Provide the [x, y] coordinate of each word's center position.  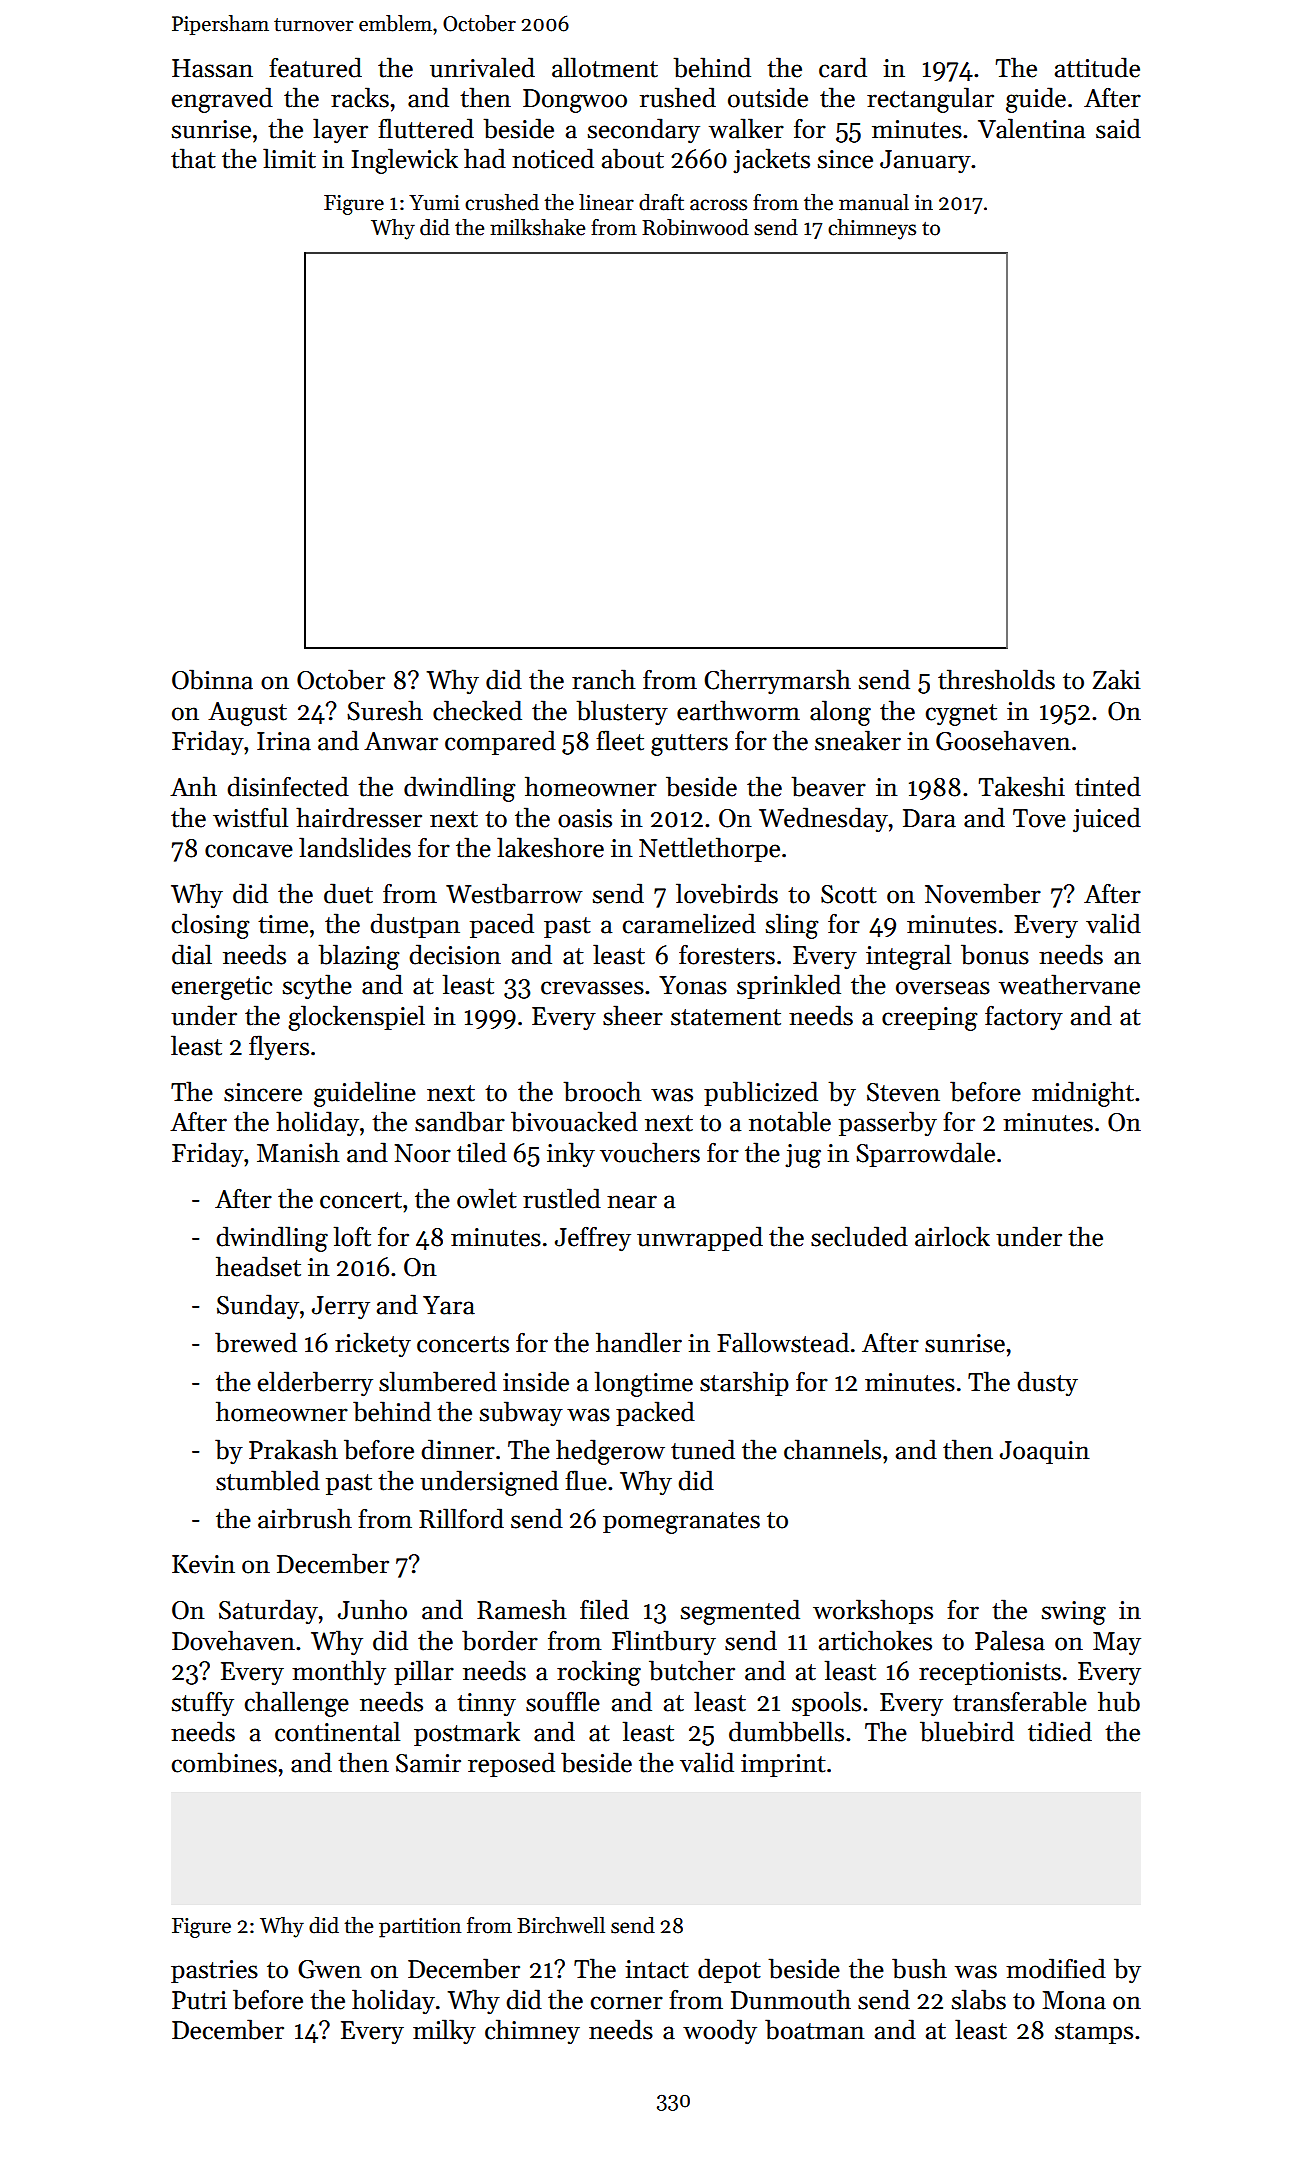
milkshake [537, 227]
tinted [1108, 786]
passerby [888, 1123]
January [925, 162]
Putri [199, 2000]
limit [289, 158]
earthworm [738, 710]
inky [571, 1154]
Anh [193, 786]
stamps [1094, 2033]
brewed [256, 1342]
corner [627, 2003]
